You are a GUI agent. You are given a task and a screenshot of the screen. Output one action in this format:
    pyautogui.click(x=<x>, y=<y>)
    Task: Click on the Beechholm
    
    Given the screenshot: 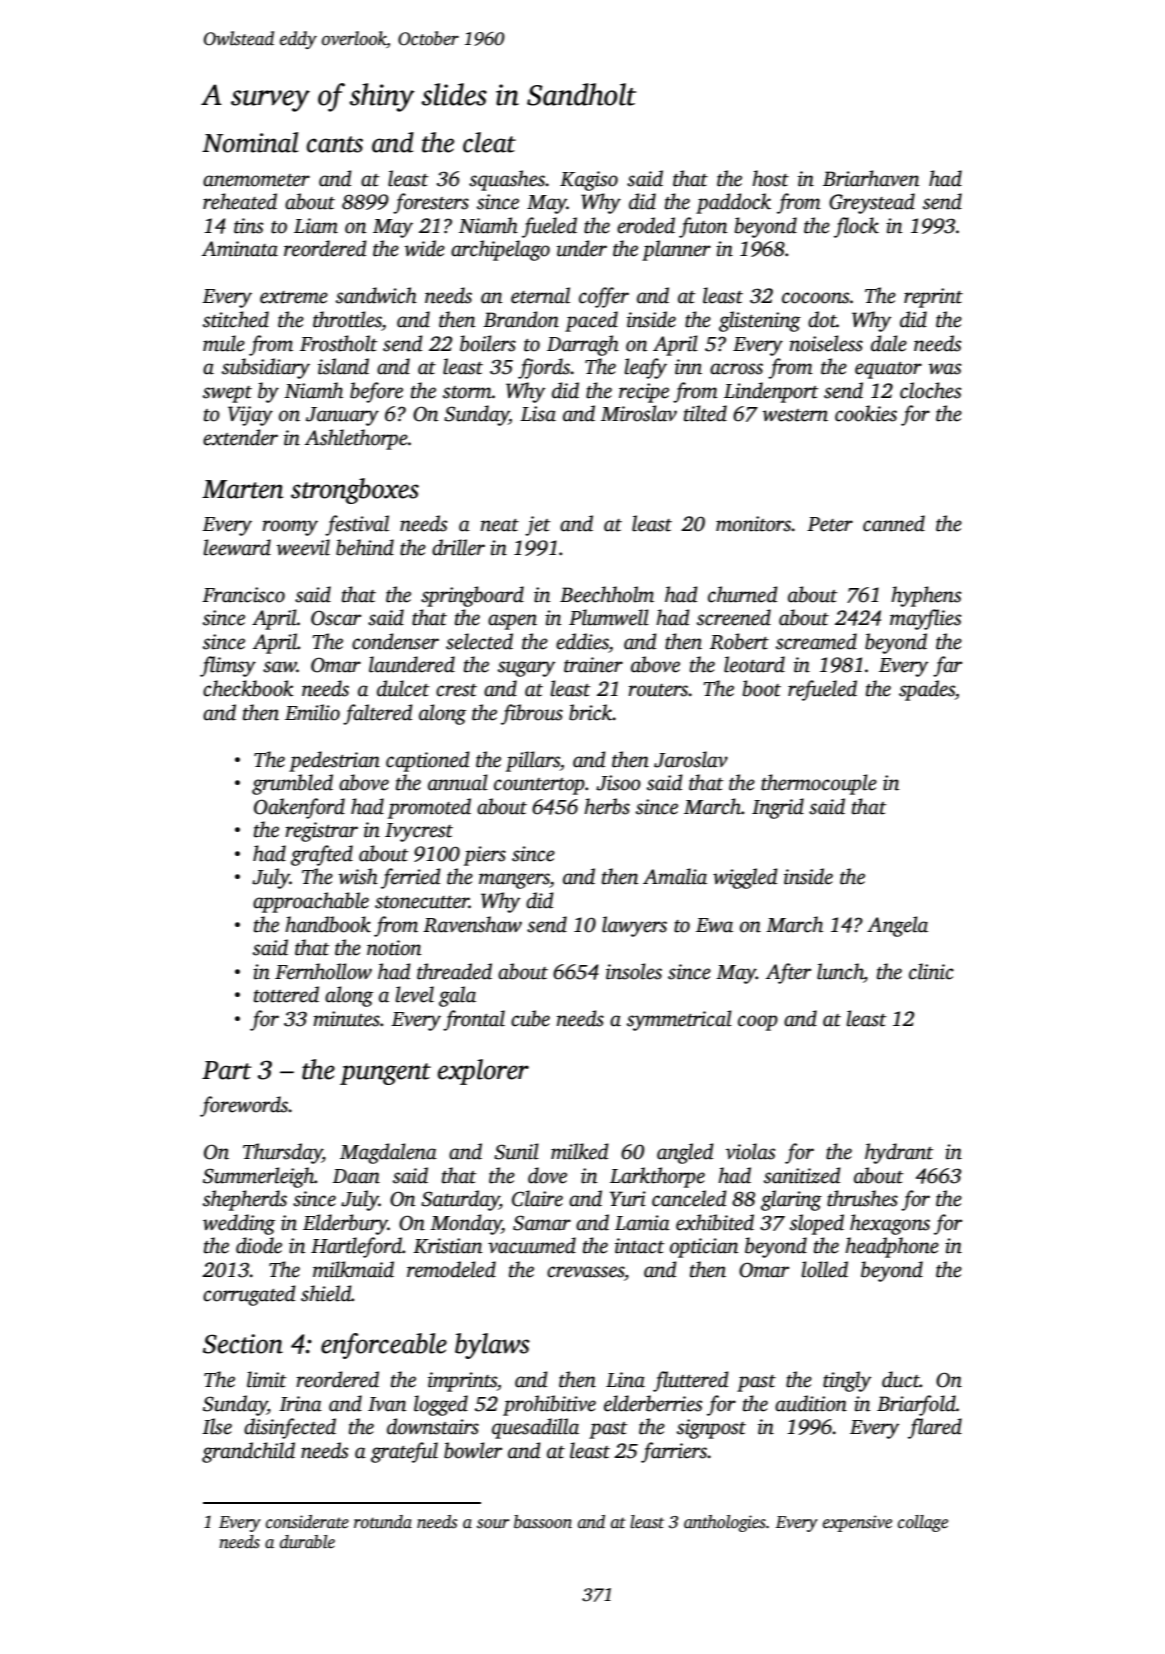 What is the action you would take?
    pyautogui.click(x=607, y=594)
